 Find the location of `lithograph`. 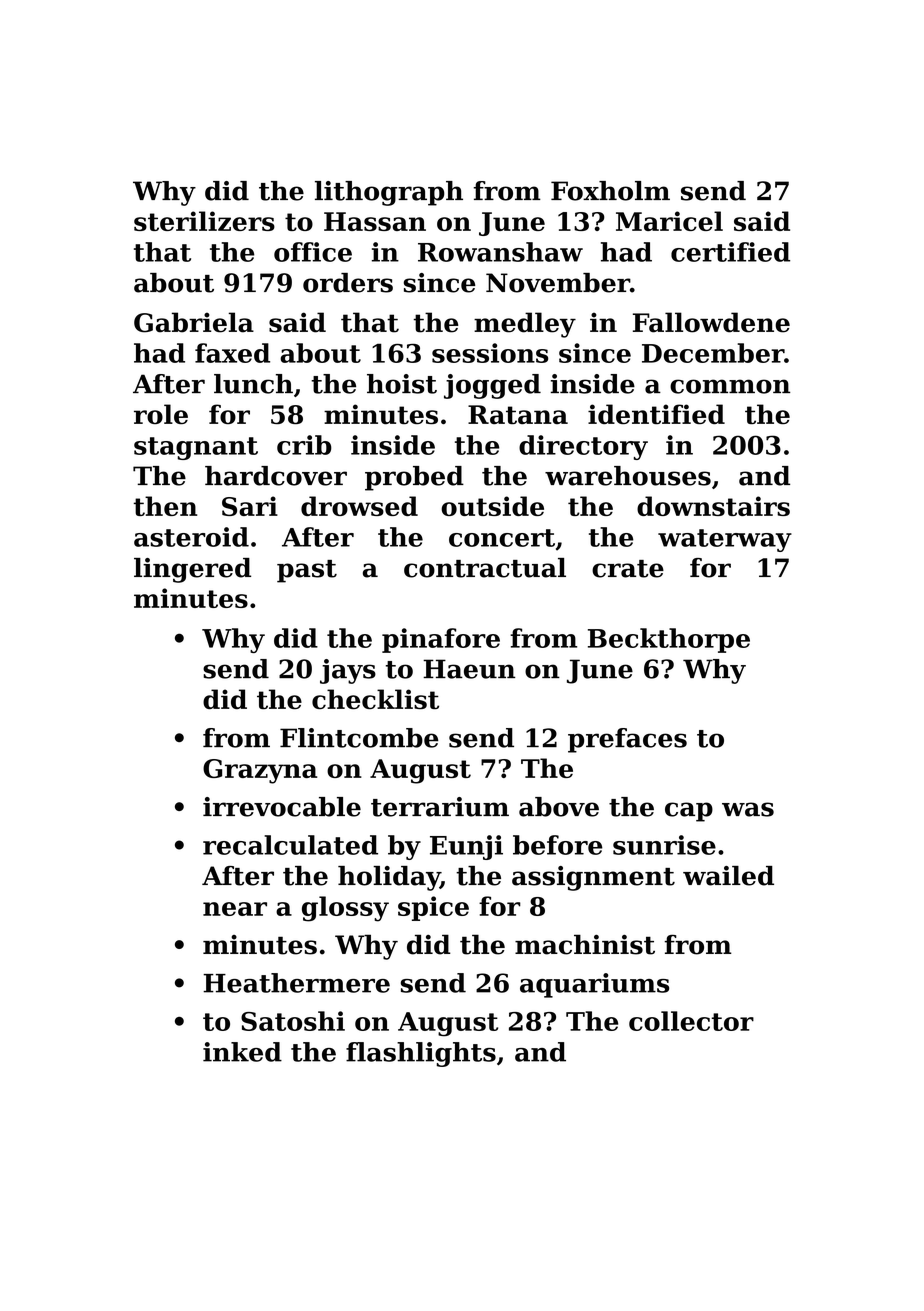

lithograph is located at coordinates (389, 193).
